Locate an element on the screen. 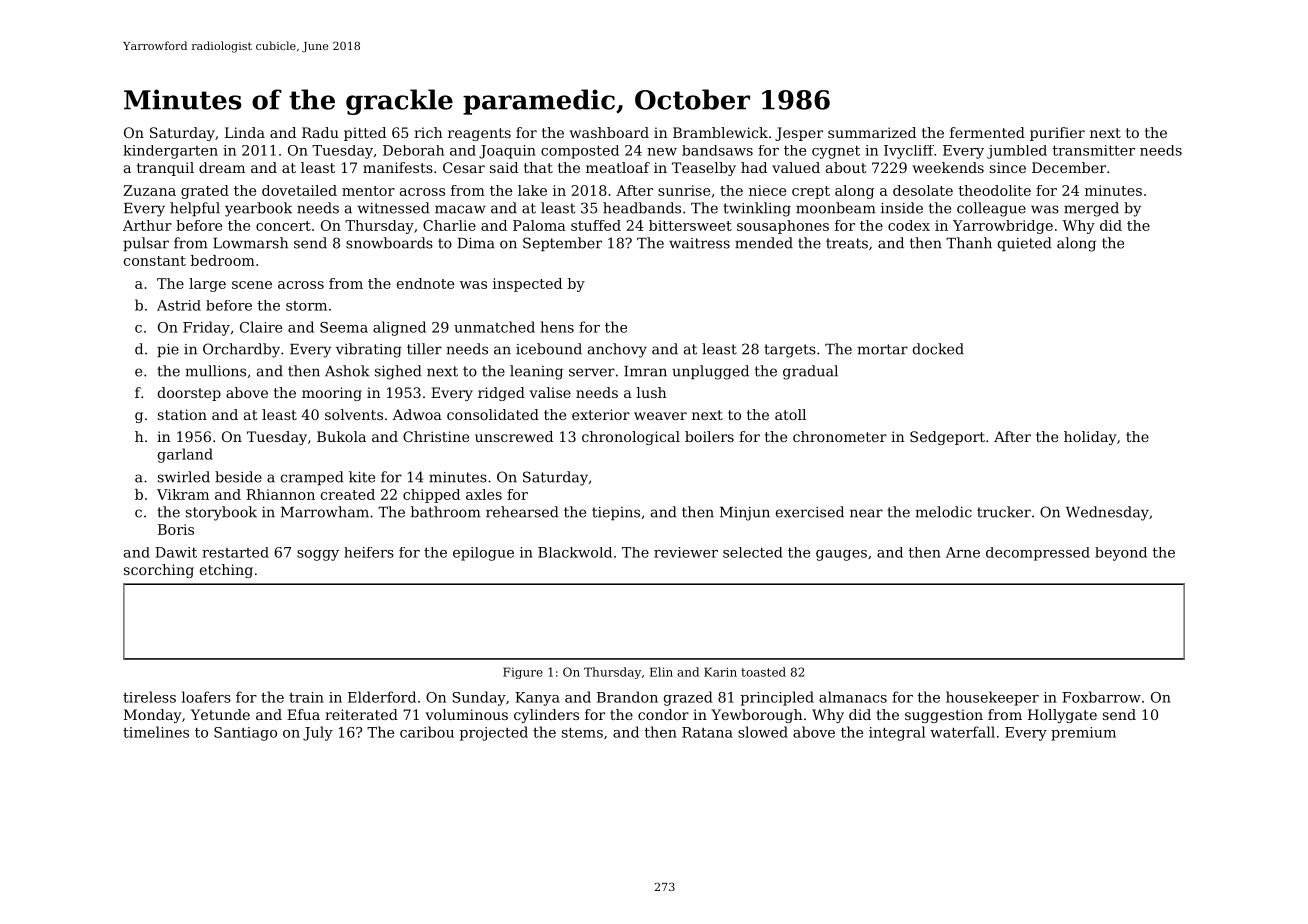  Boris is located at coordinates (176, 529).
